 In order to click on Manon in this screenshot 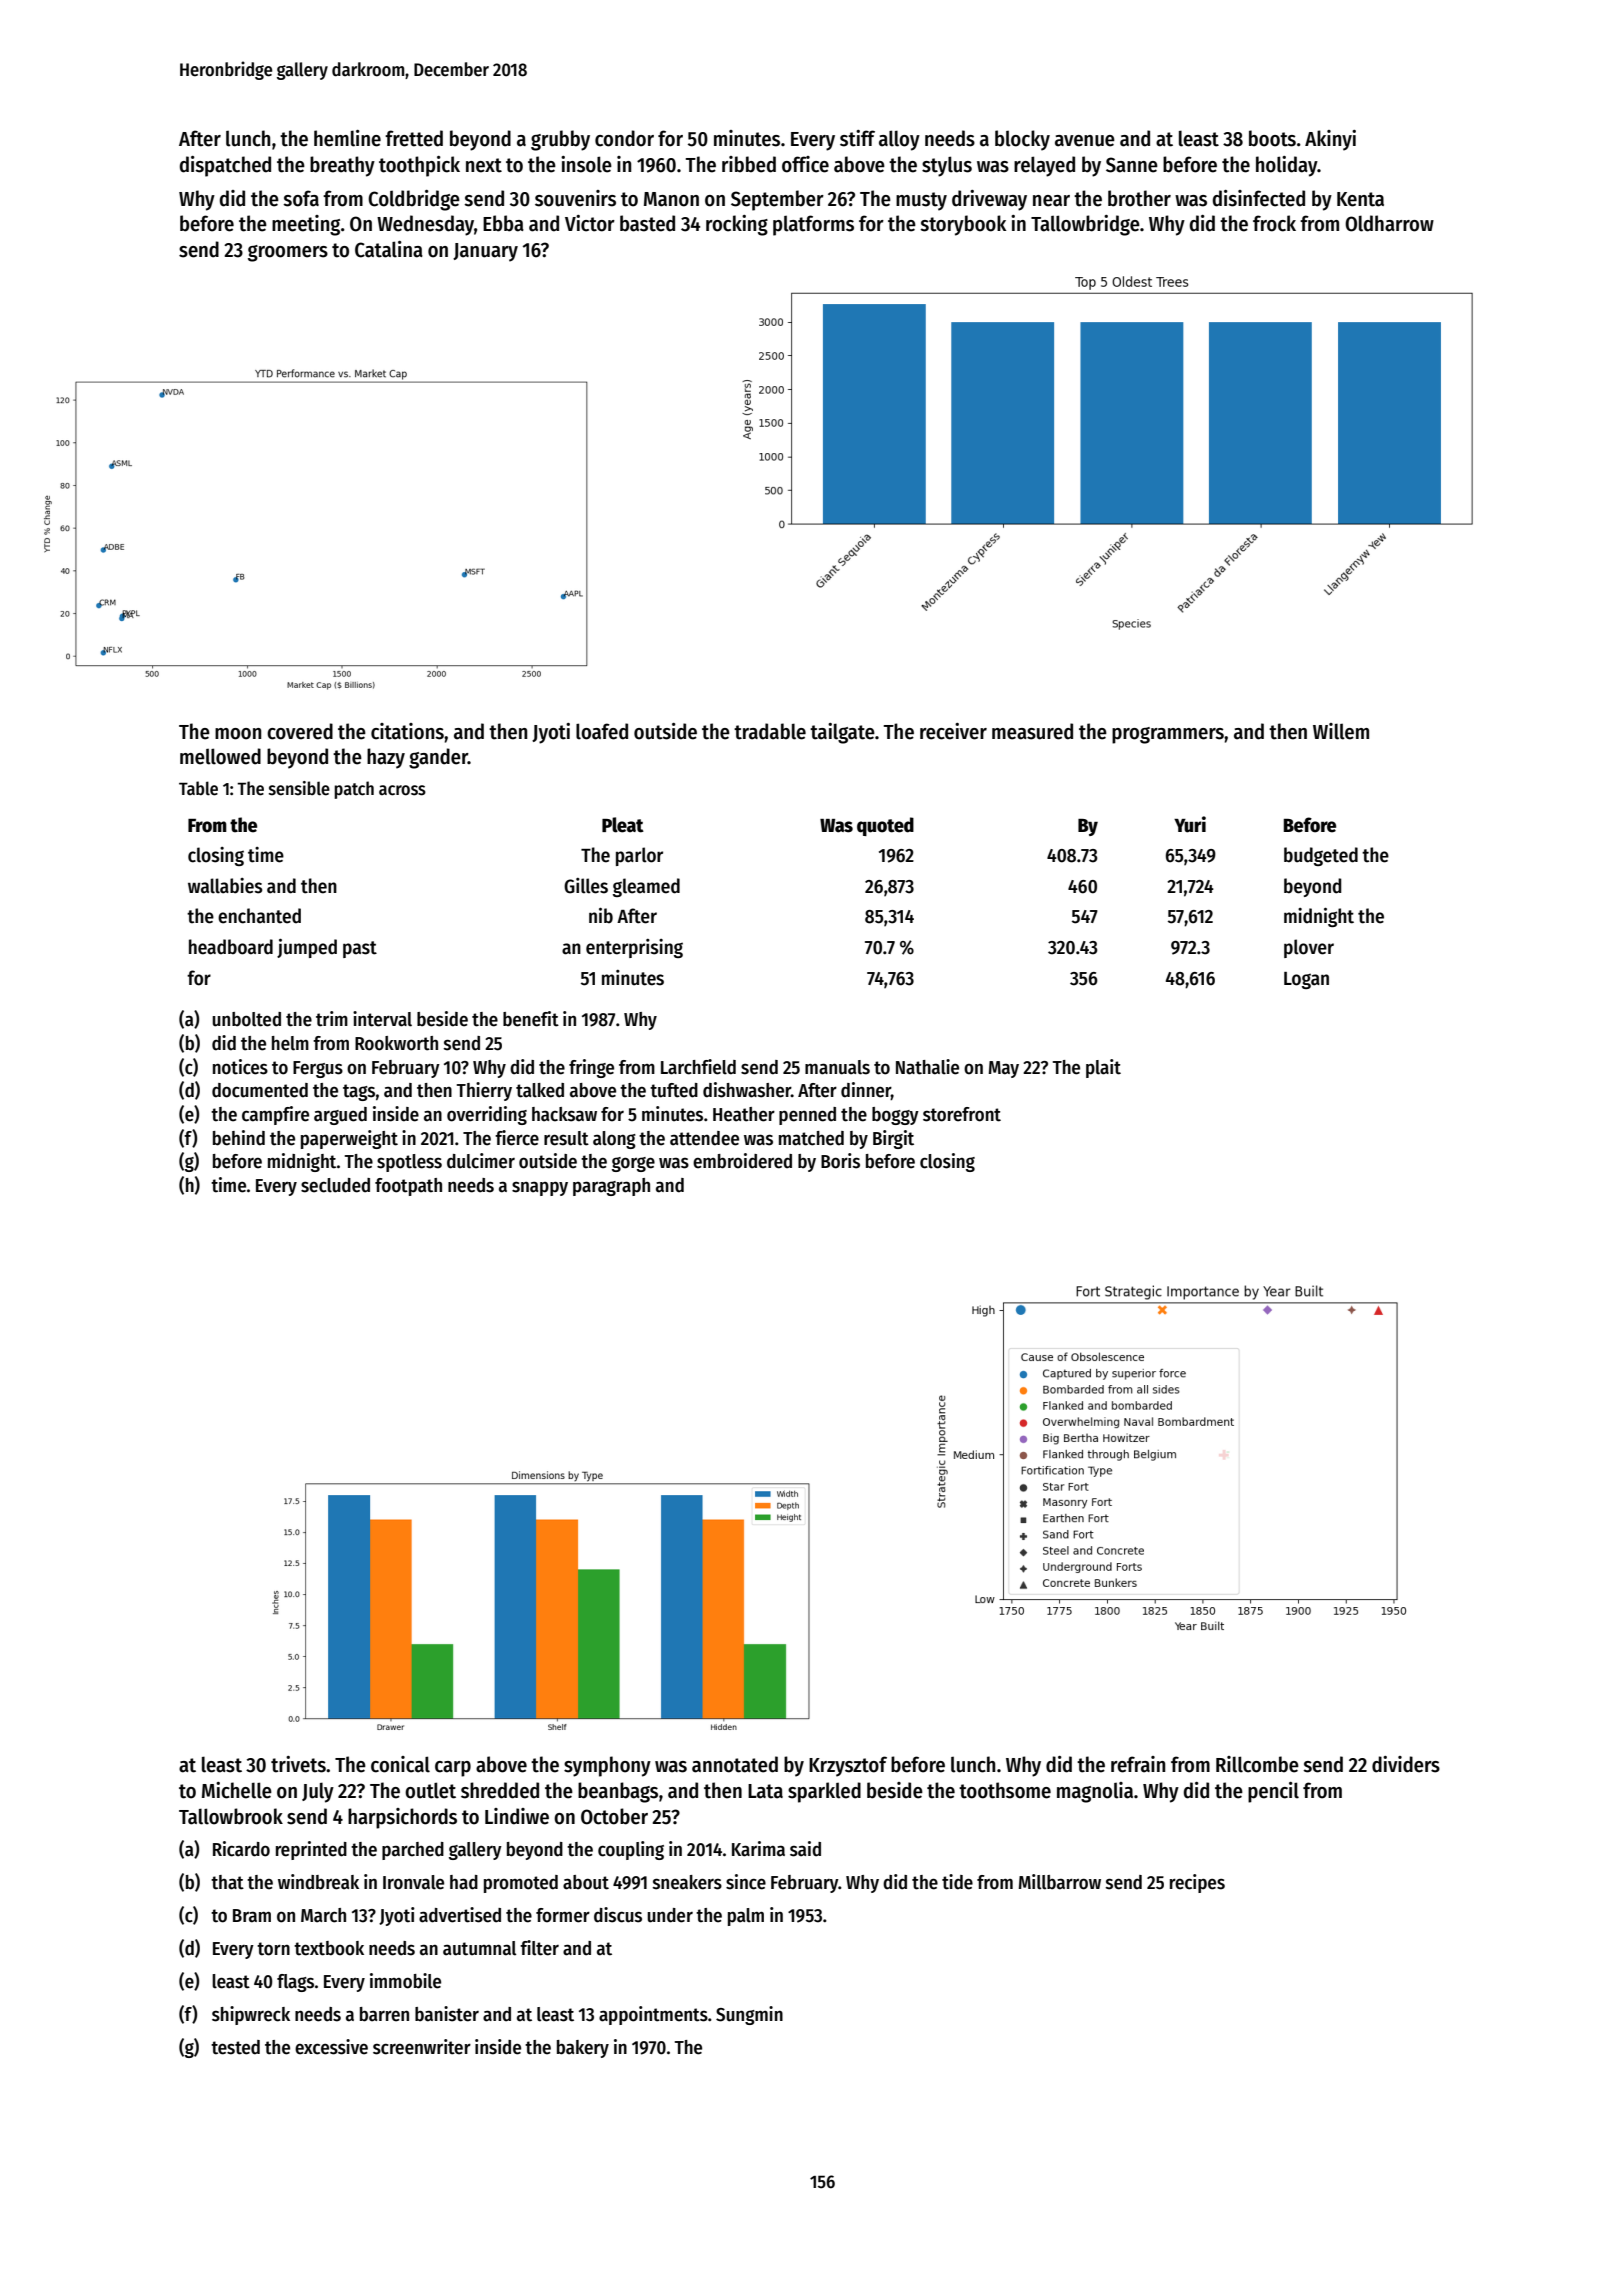, I will do `click(671, 199)`.
